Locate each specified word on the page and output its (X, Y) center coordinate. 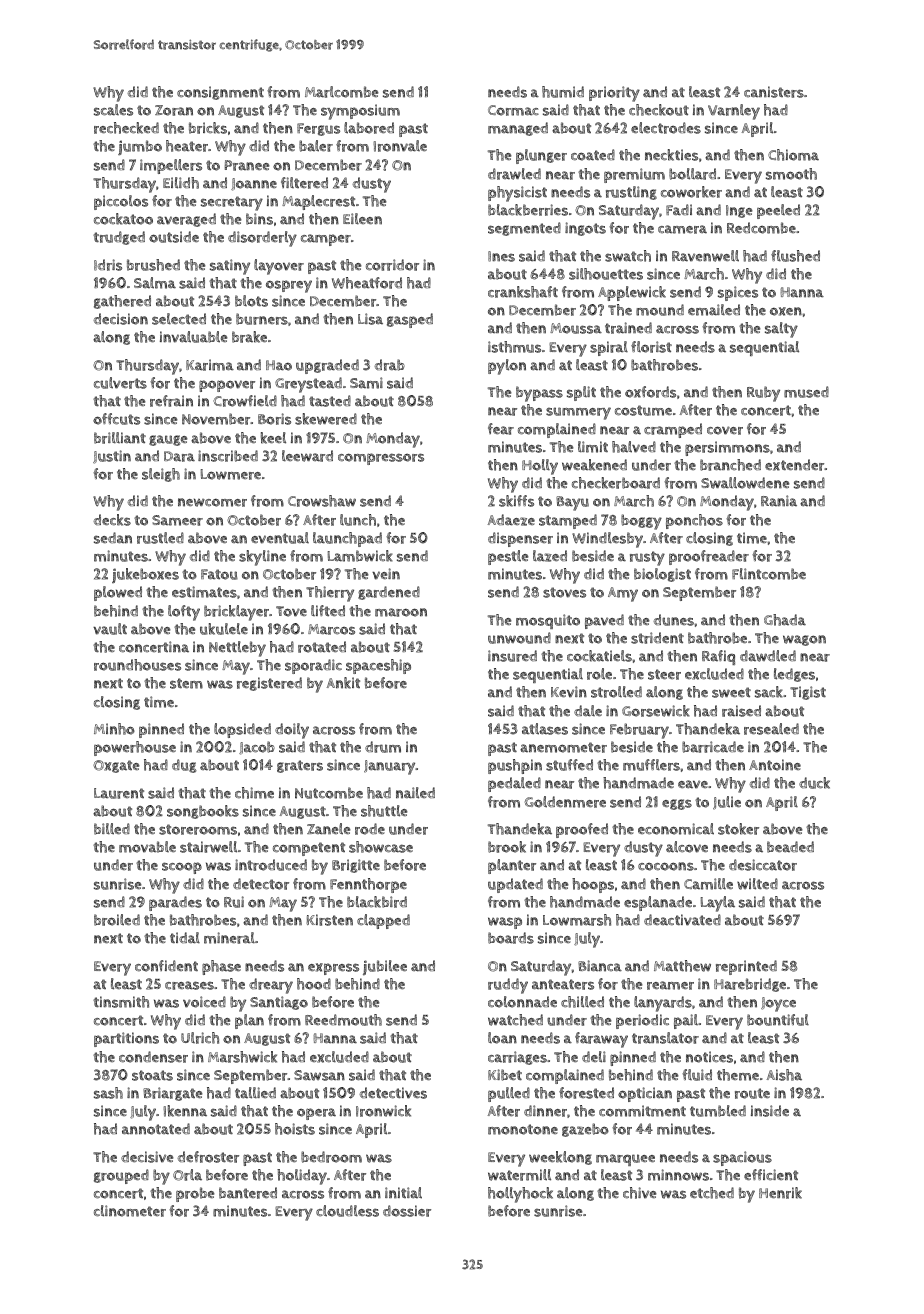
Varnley (734, 112)
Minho (114, 729)
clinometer (130, 1211)
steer (664, 674)
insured (512, 656)
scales (113, 110)
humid (563, 92)
